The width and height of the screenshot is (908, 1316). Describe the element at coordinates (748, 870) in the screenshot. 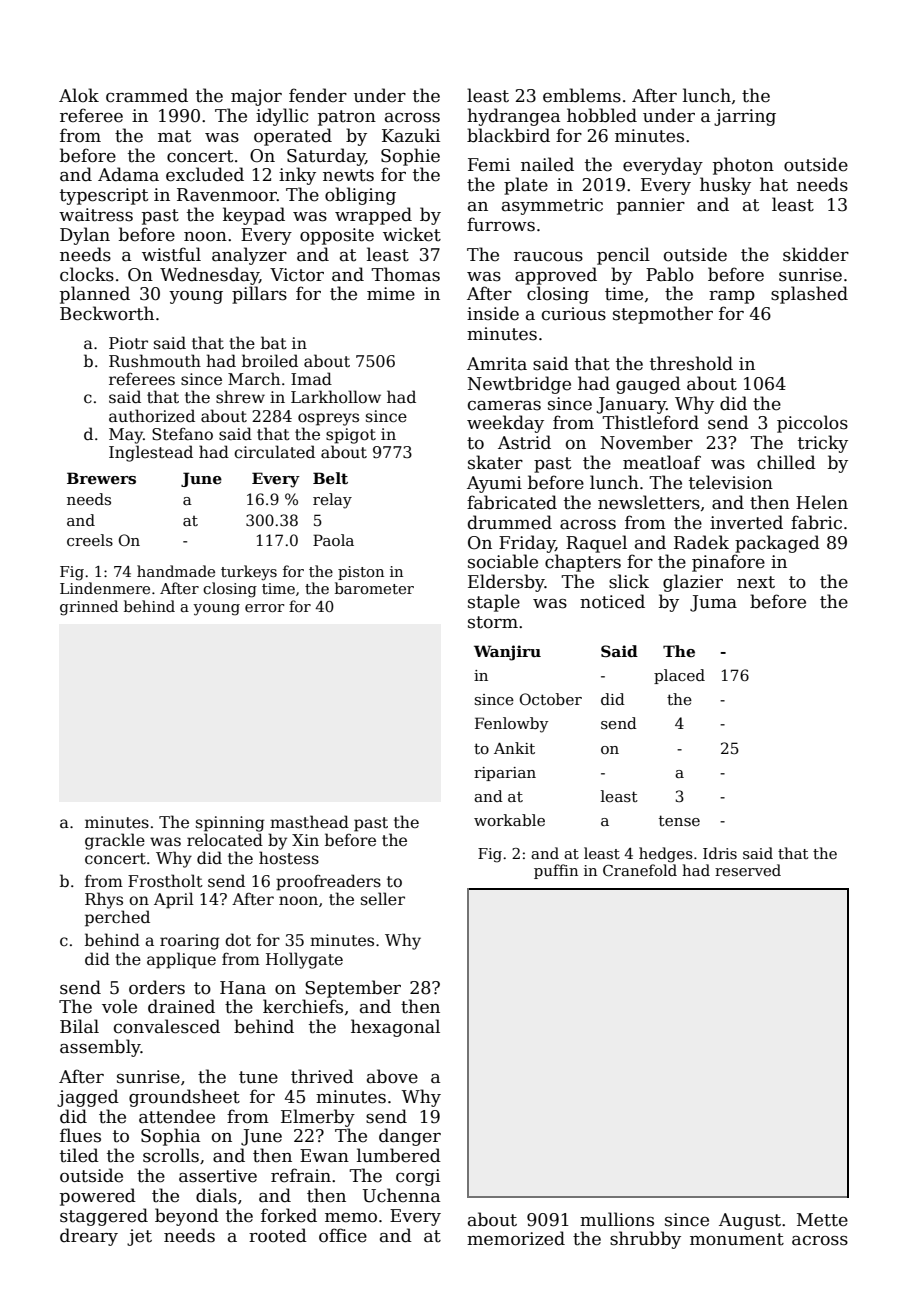

I see `reserved` at that location.
